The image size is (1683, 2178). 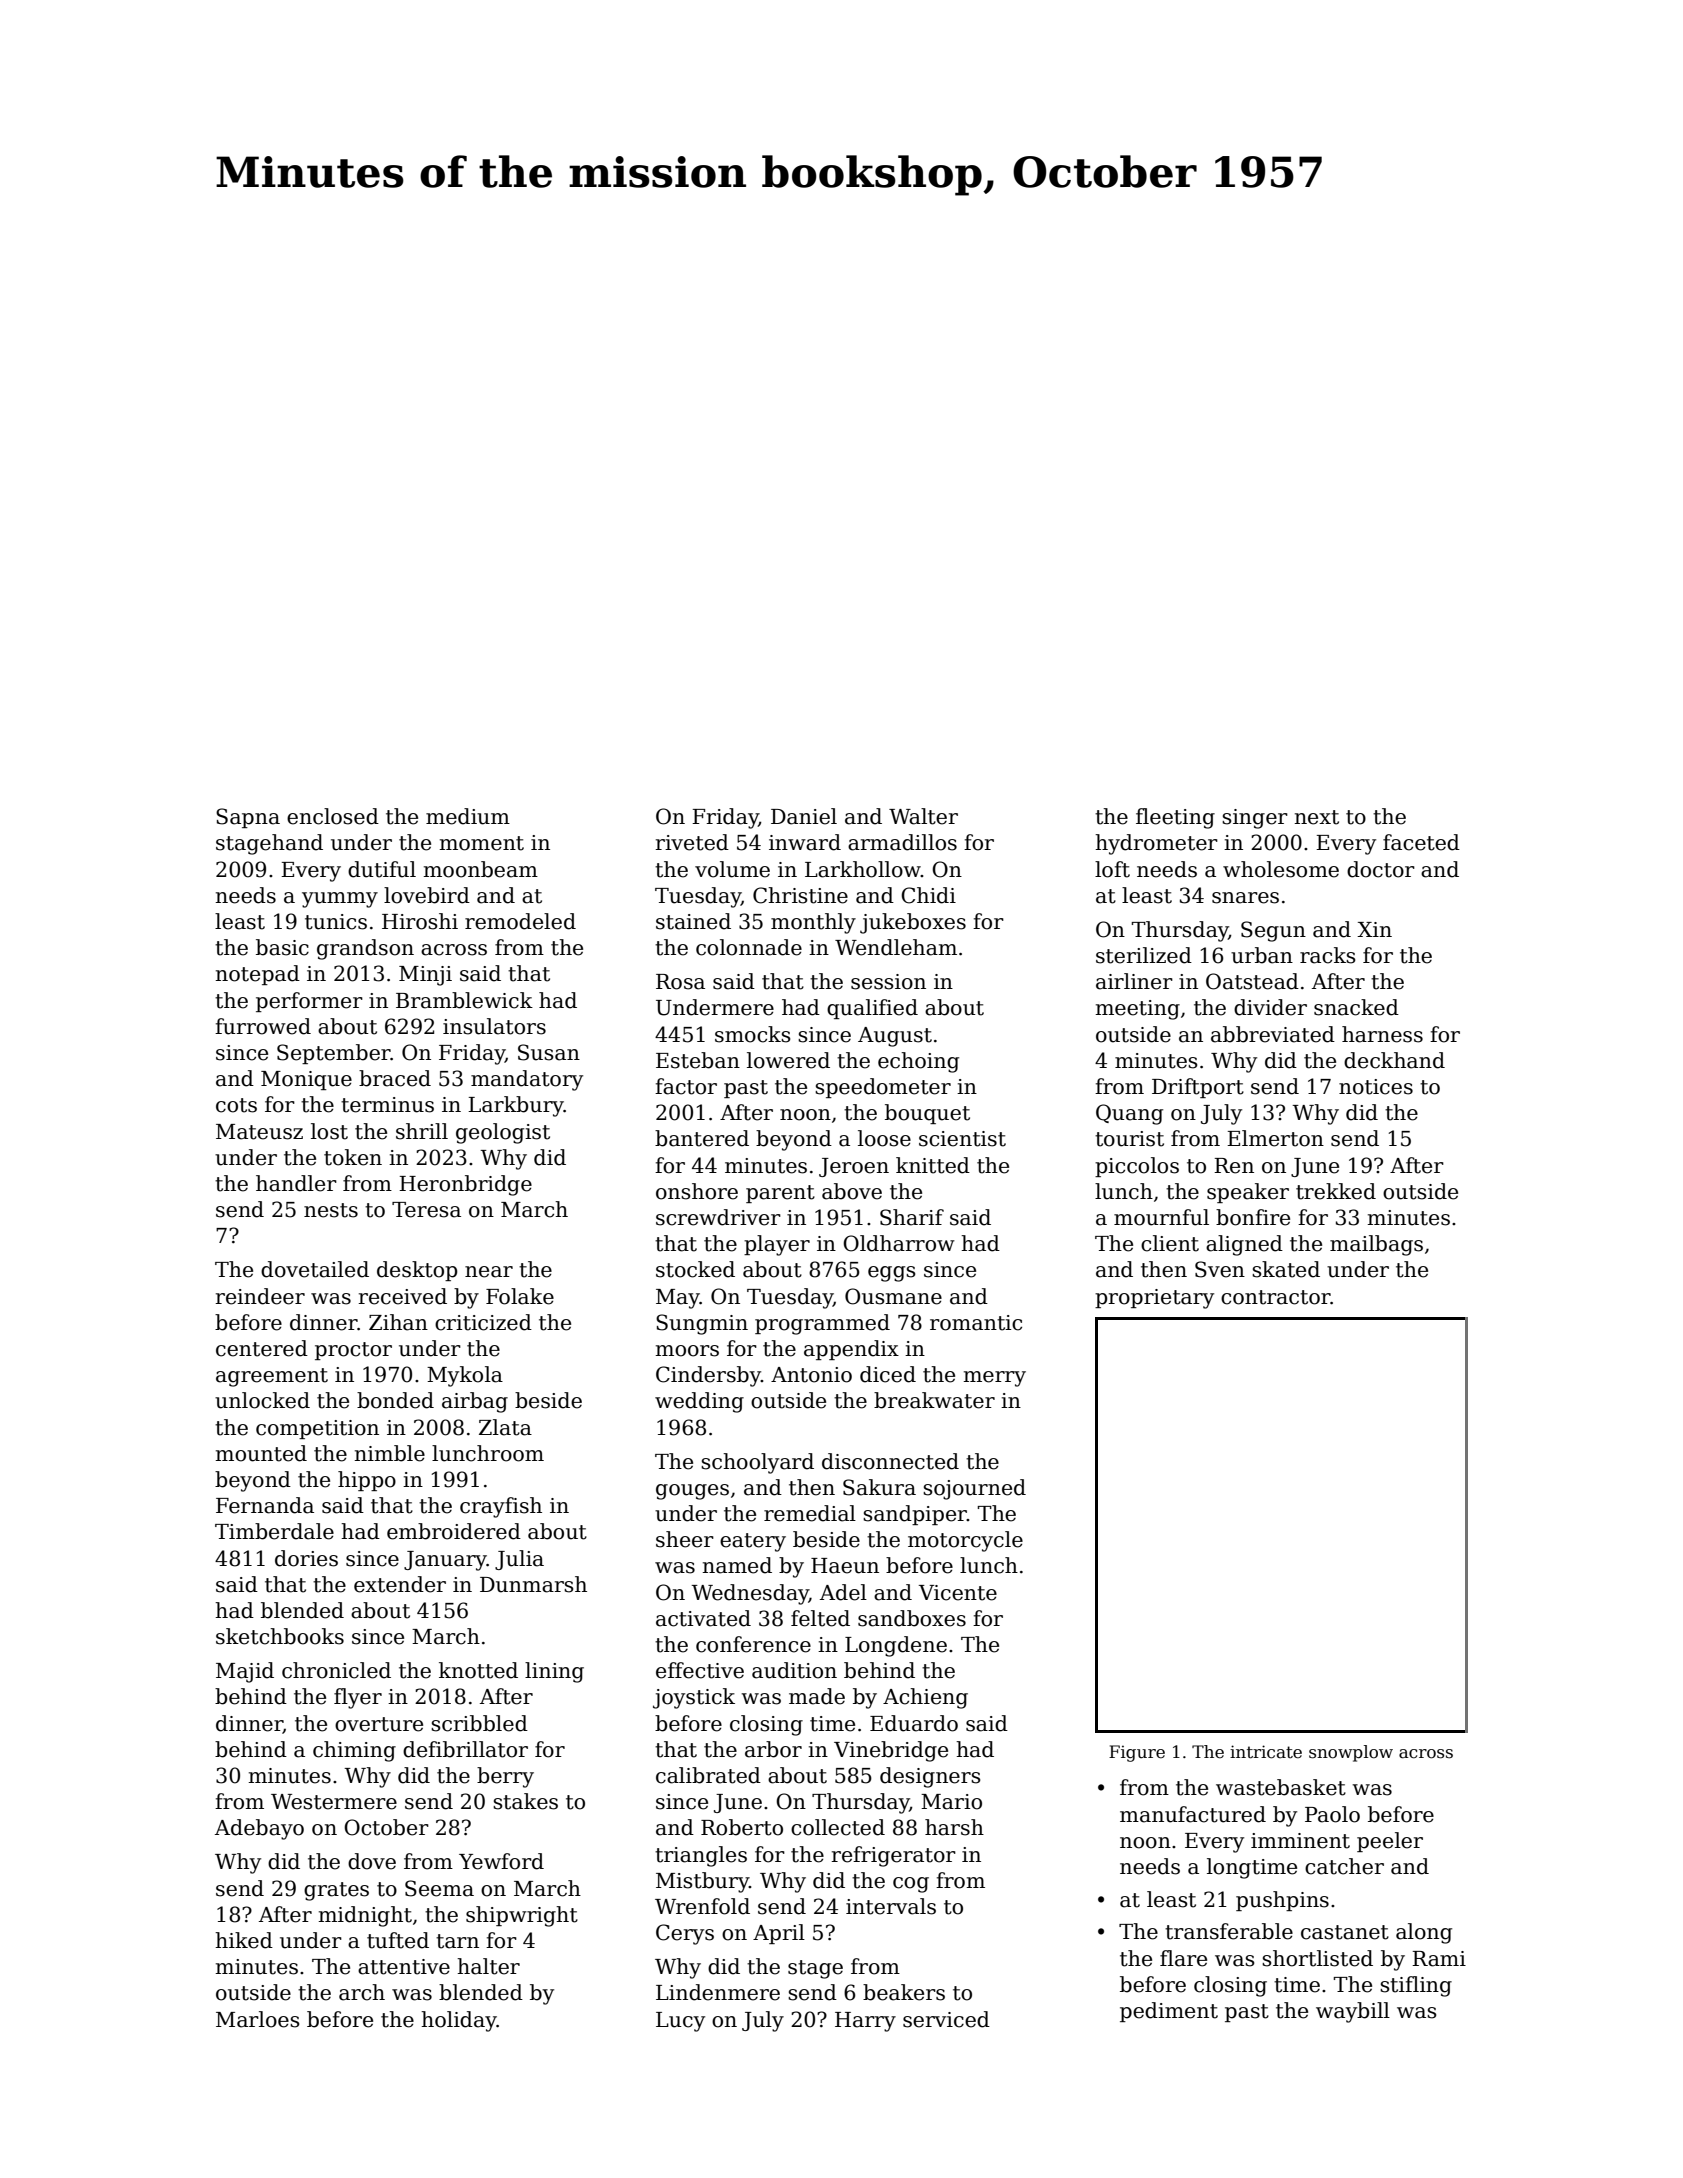 I want to click on meeting, so click(x=1138, y=1010).
